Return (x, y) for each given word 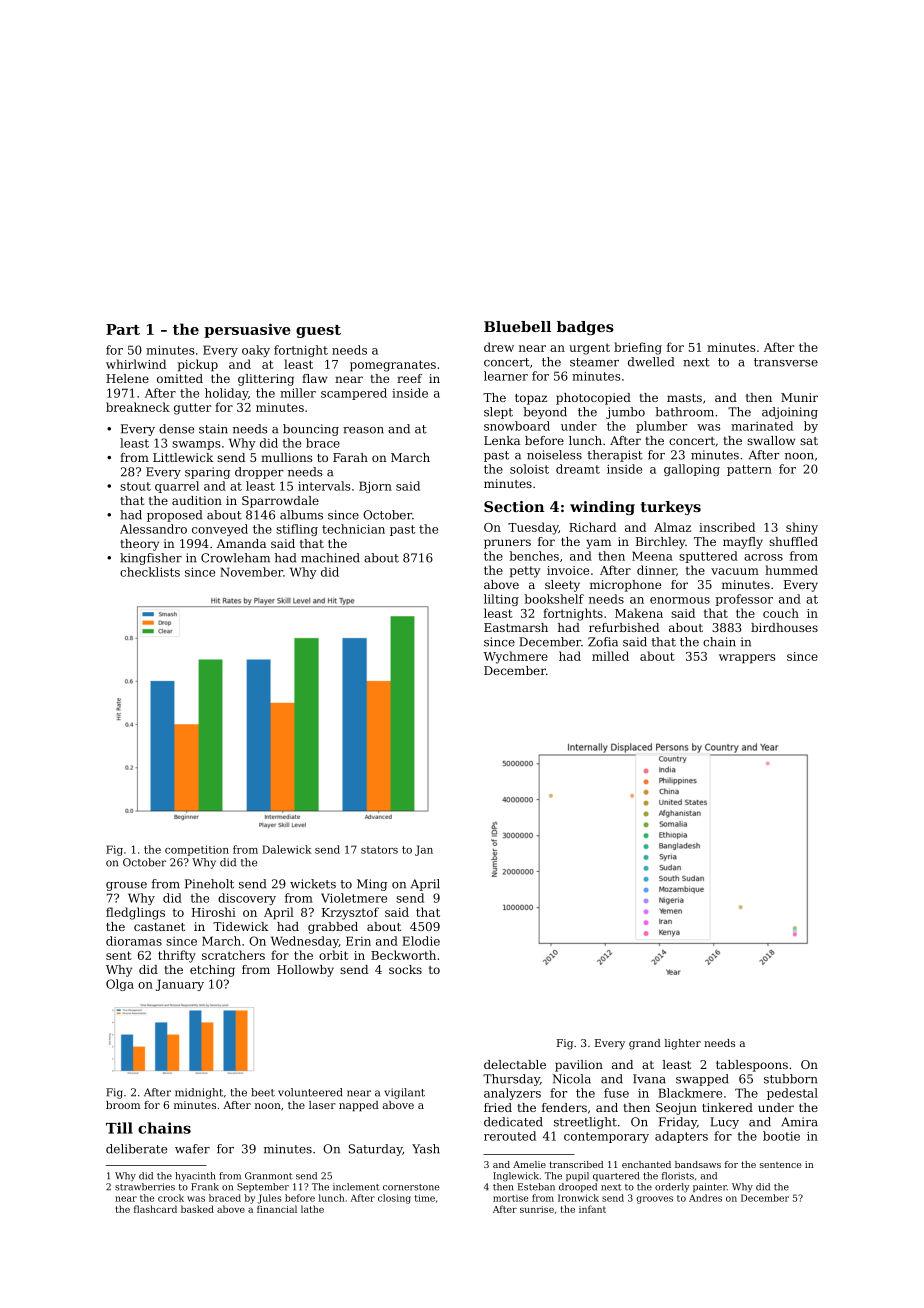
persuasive (247, 330)
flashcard (155, 1209)
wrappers (747, 659)
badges (585, 328)
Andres (705, 1198)
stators (379, 850)
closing (394, 1199)
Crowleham (235, 558)
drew (499, 347)
